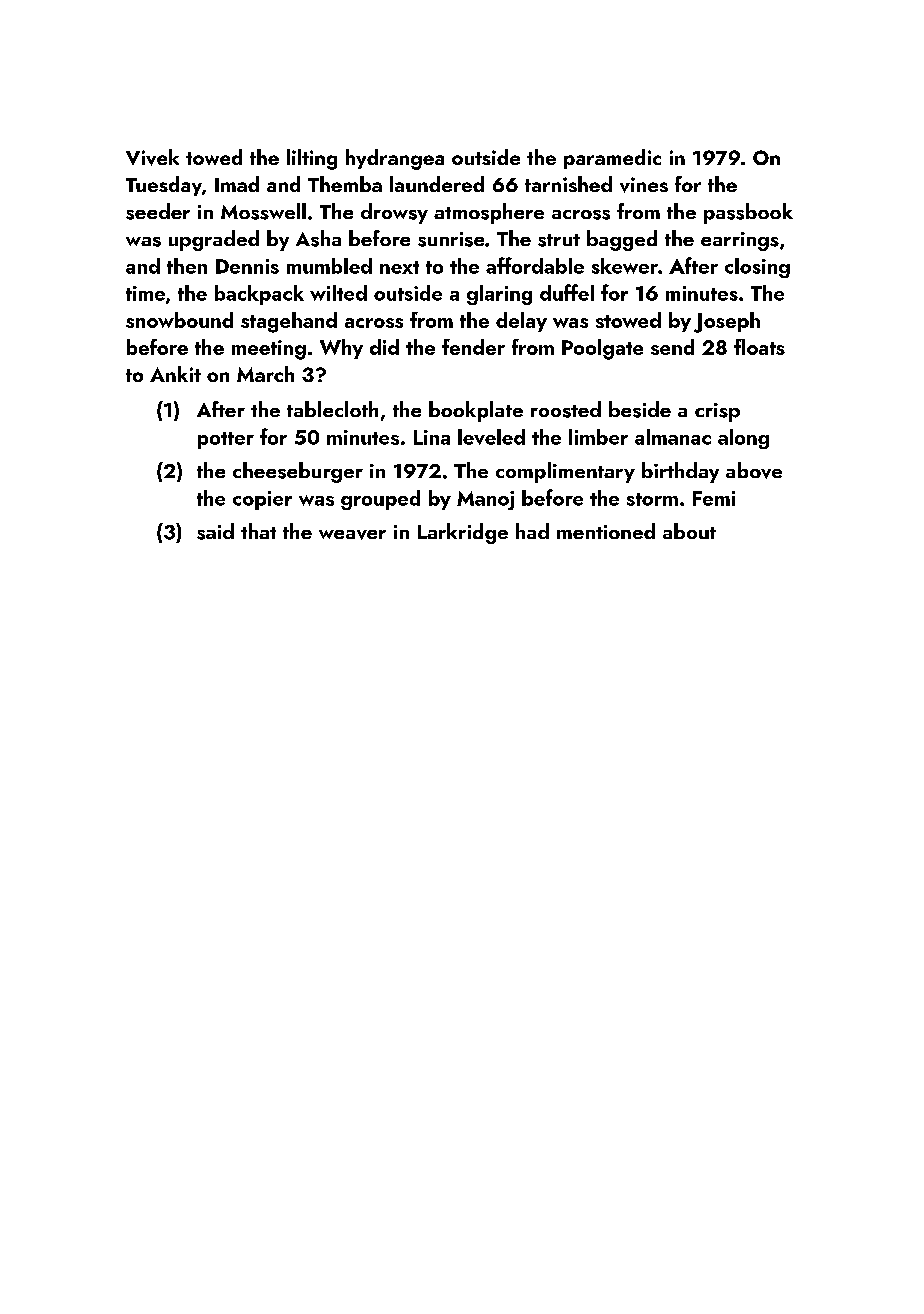 This screenshot has height=1314, width=924. I want to click on Vivek, so click(152, 157).
